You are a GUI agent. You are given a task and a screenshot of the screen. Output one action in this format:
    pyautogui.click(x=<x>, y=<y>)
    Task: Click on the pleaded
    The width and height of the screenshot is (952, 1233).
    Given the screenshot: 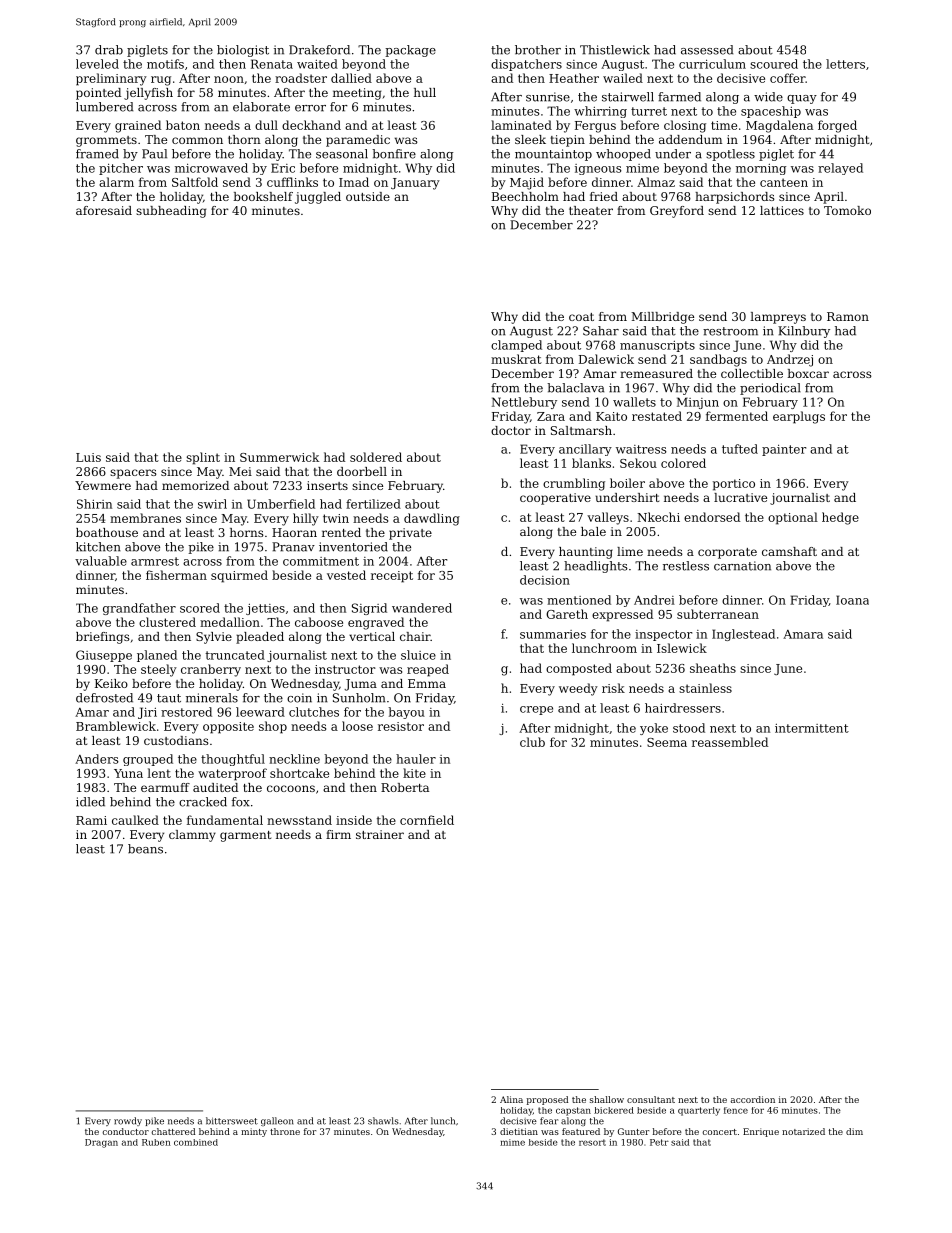 What is the action you would take?
    pyautogui.click(x=260, y=638)
